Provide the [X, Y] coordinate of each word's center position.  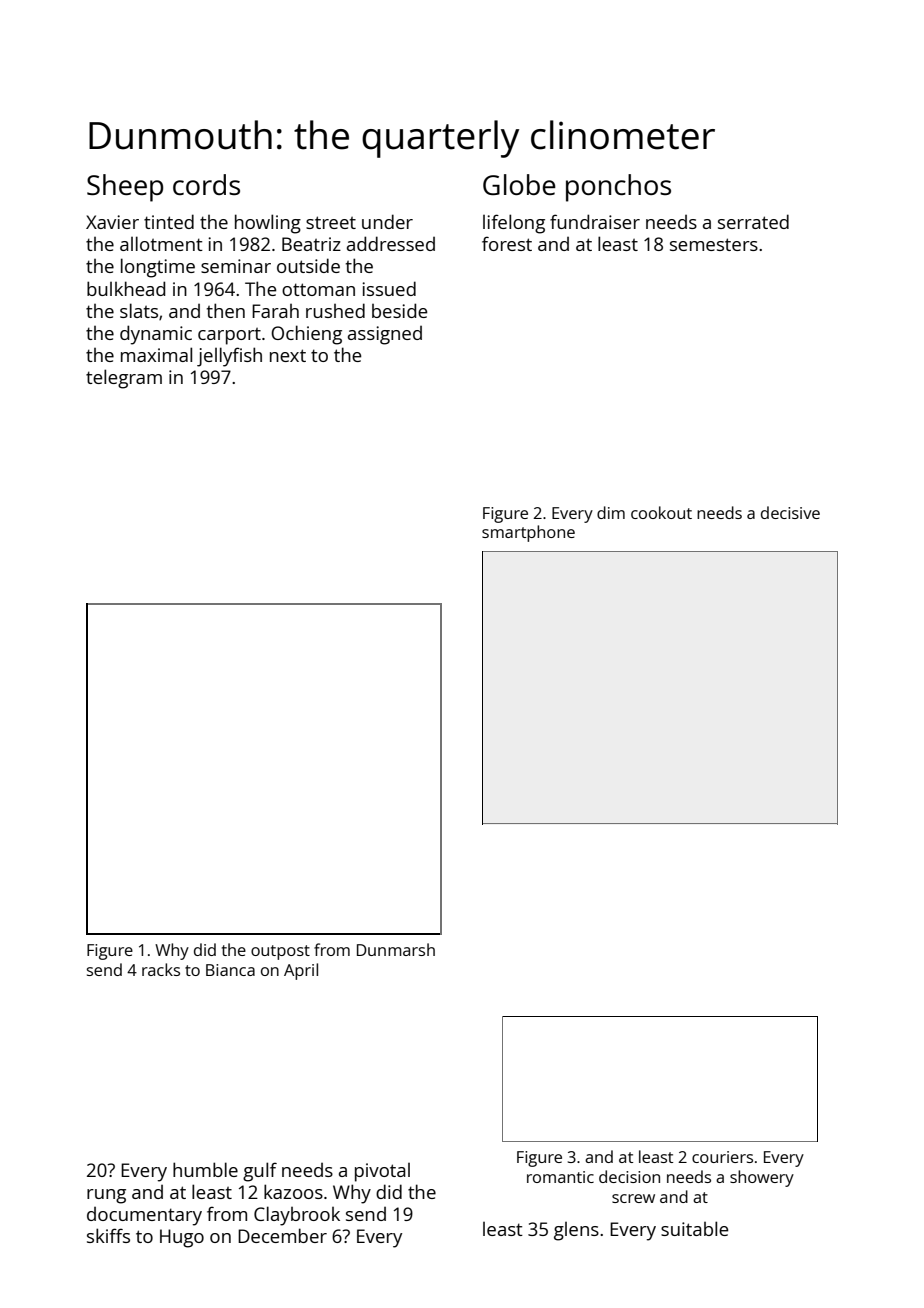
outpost [280, 952]
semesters [714, 244]
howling [268, 224]
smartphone [528, 533]
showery [762, 1178]
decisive [790, 512]
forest [507, 243]
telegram [124, 379]
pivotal [382, 1172]
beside [399, 310]
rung [106, 1196]
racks [161, 969]
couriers [722, 1157]
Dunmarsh [396, 949]
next [288, 355]
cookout [661, 512]
